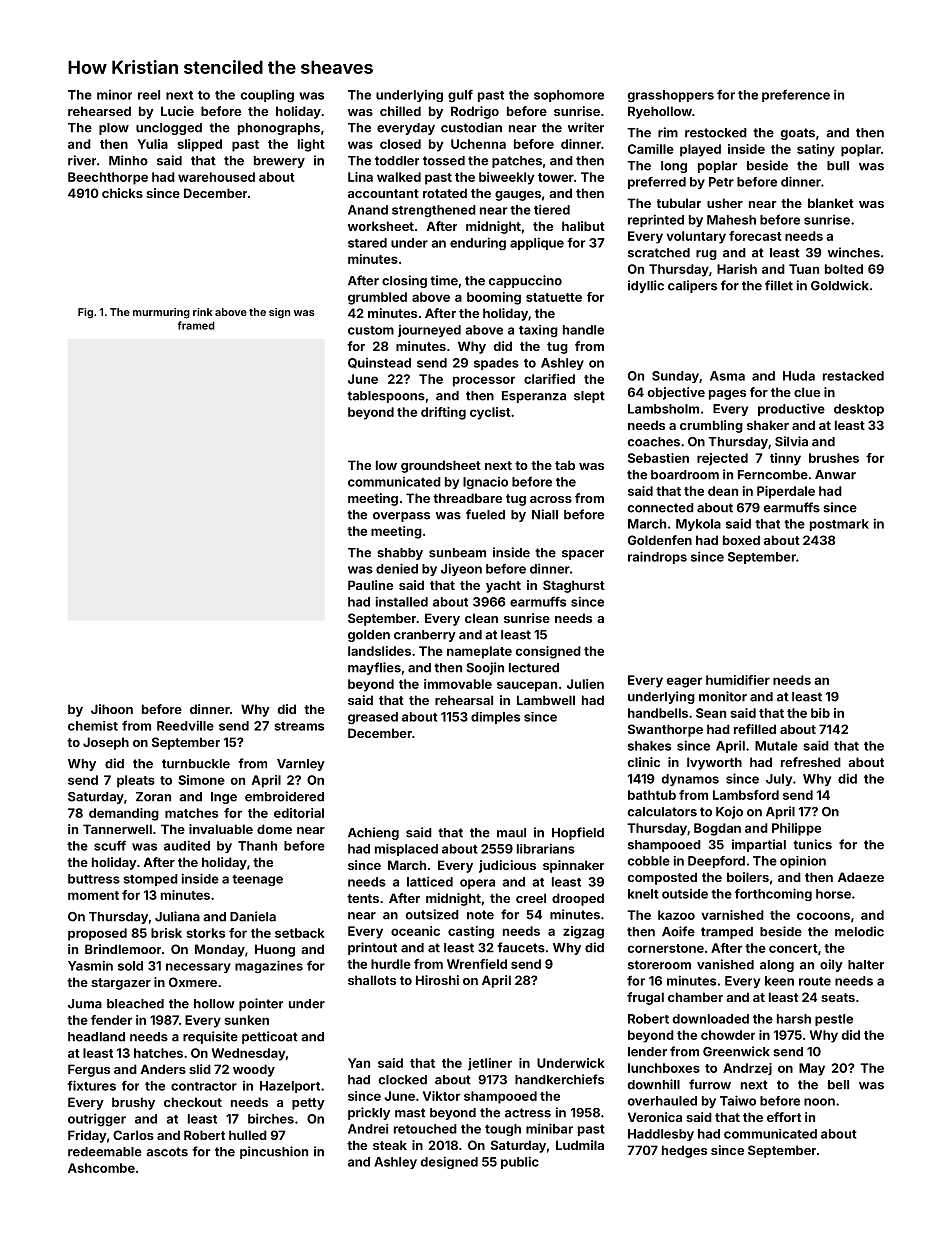  I want to click on fueled, so click(485, 514).
